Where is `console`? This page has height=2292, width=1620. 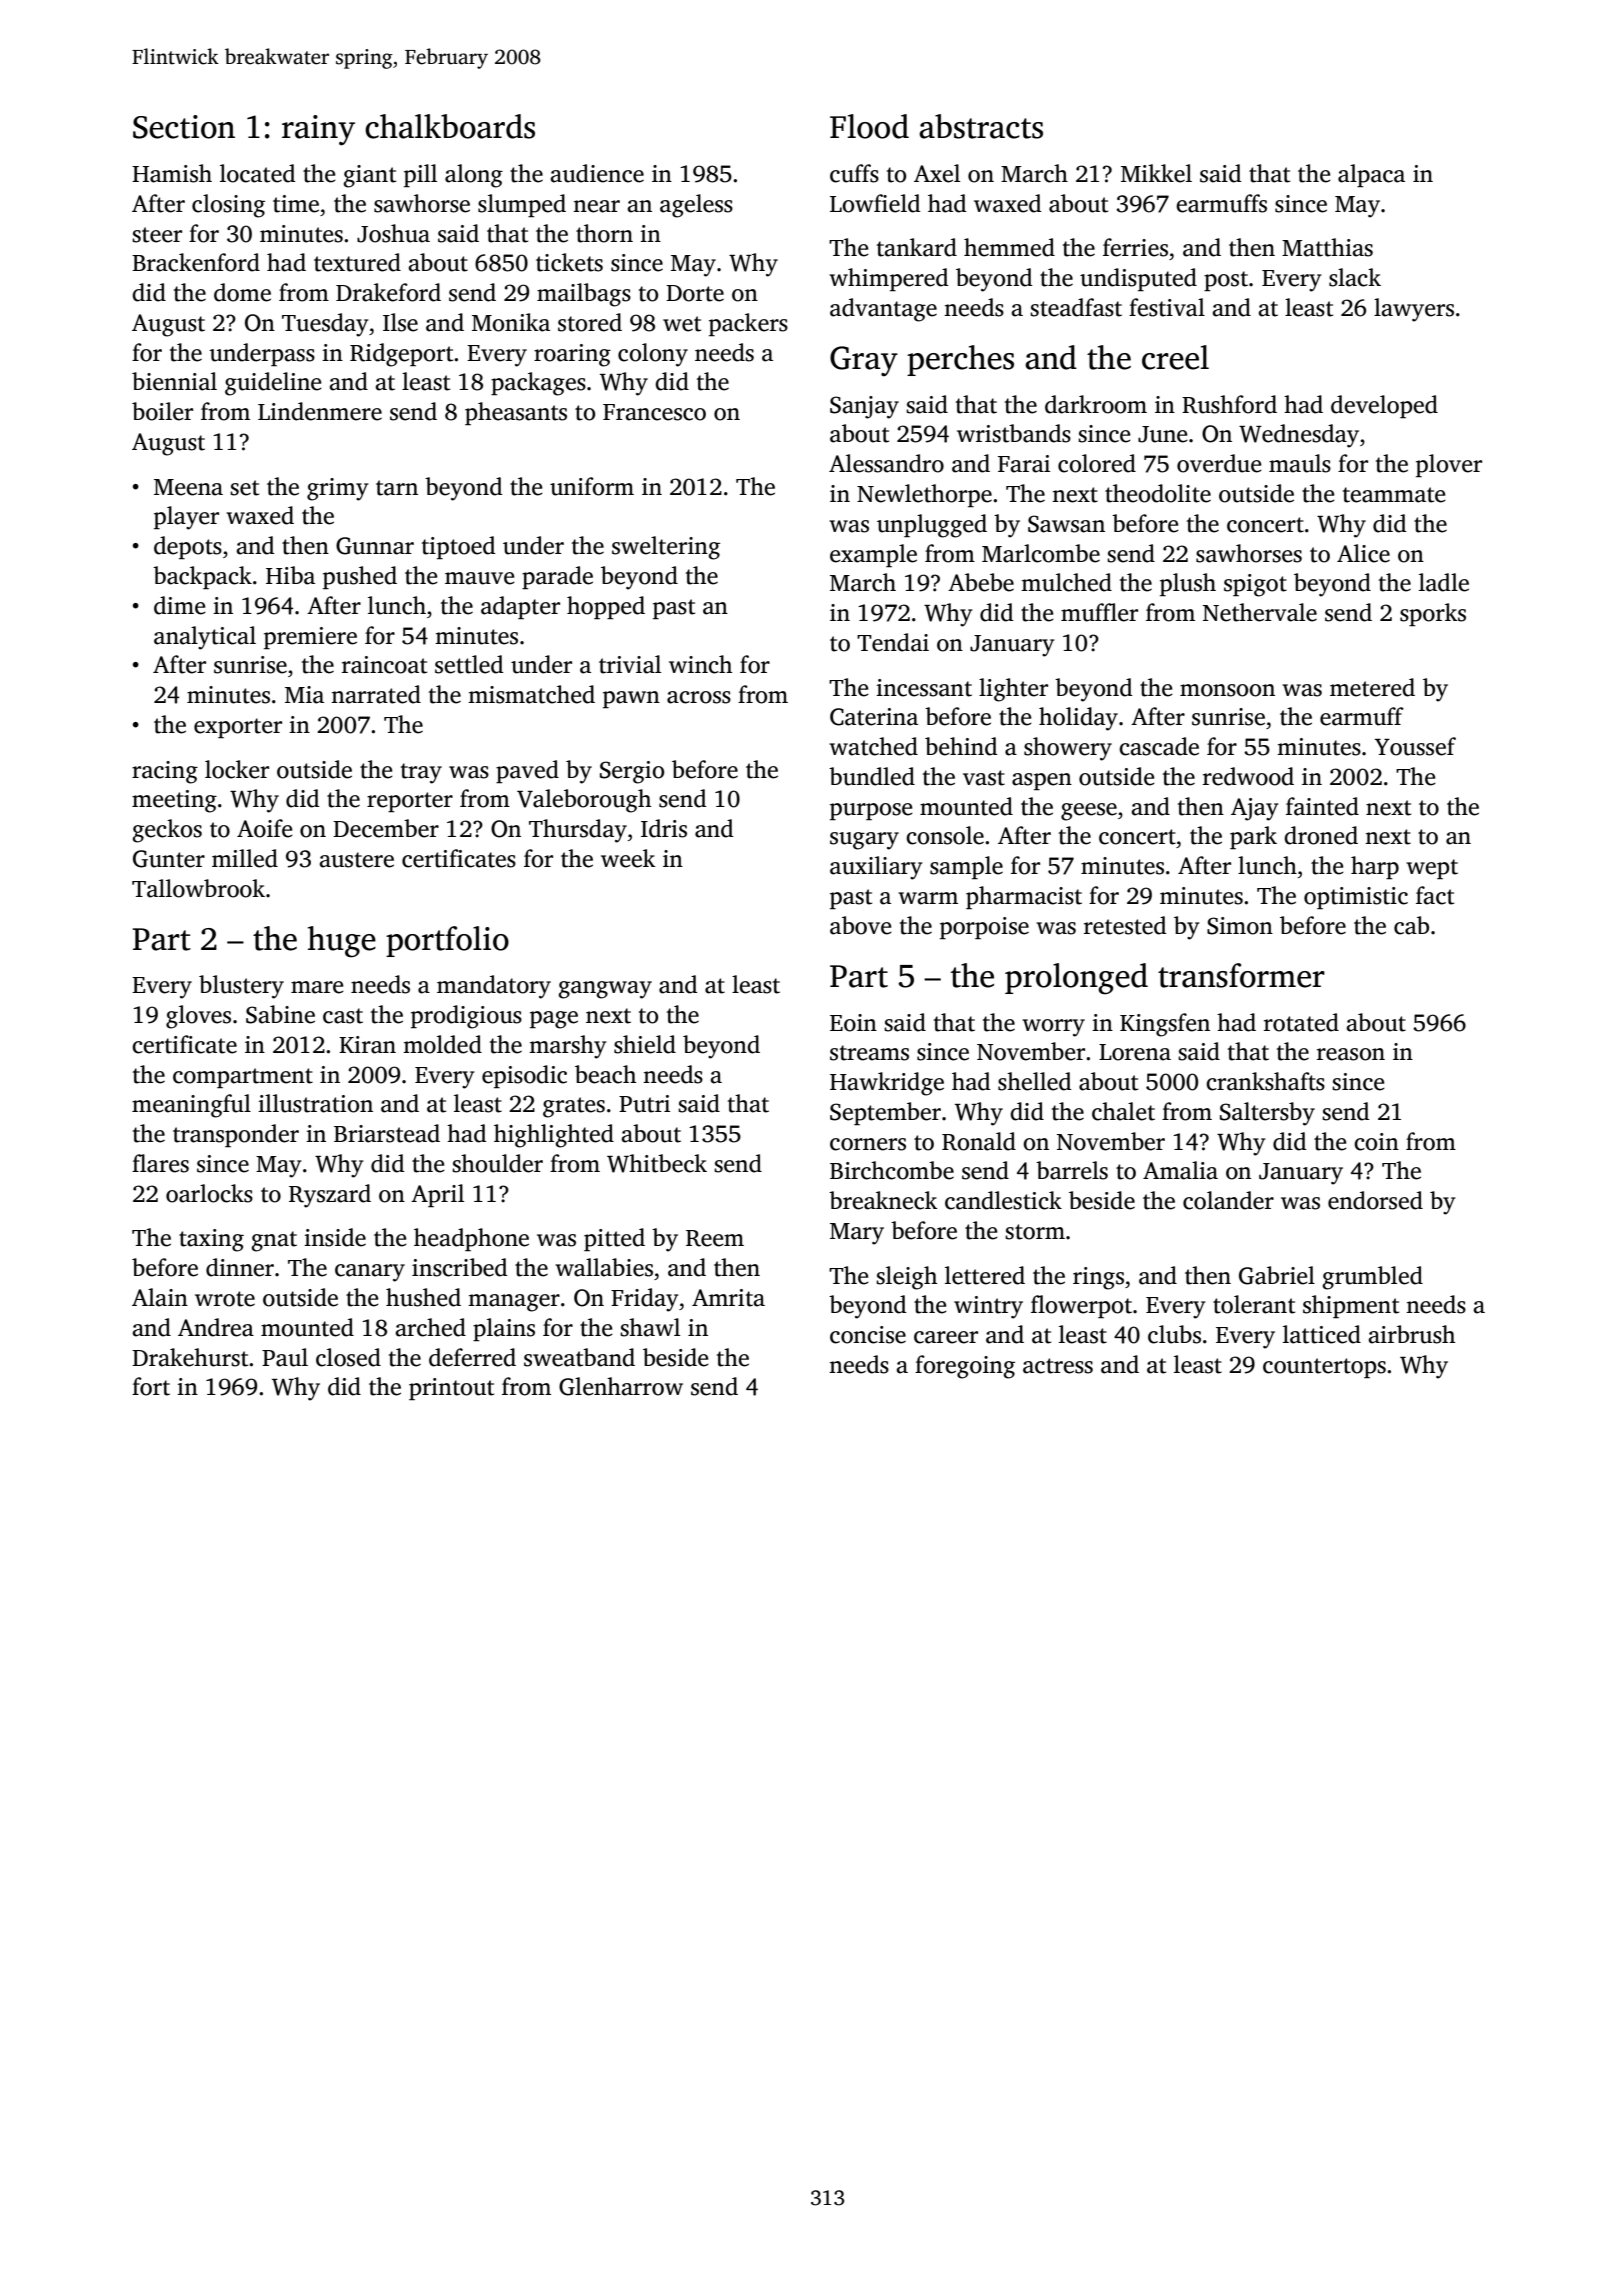
console is located at coordinates (945, 835).
